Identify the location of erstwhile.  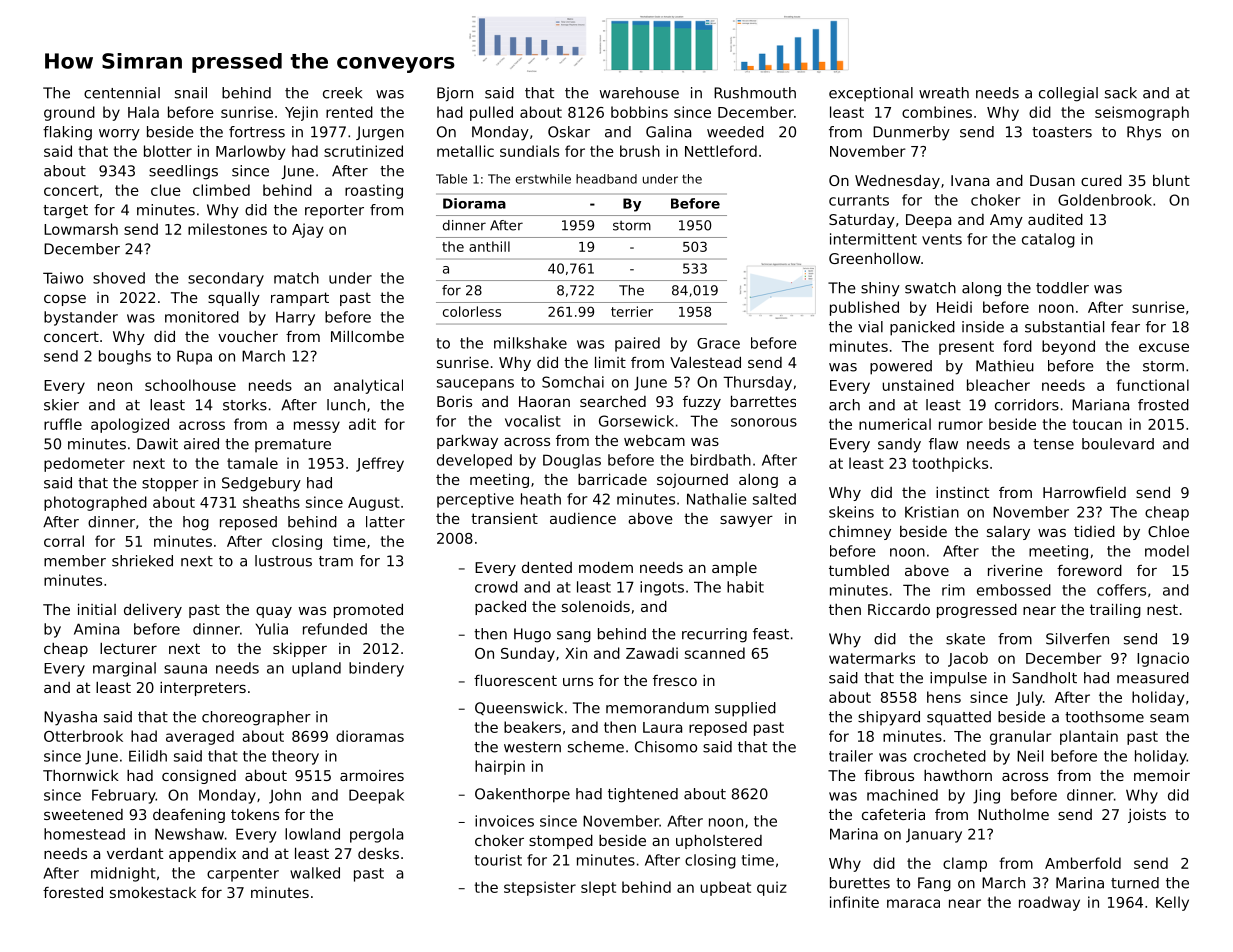
(543, 179).
